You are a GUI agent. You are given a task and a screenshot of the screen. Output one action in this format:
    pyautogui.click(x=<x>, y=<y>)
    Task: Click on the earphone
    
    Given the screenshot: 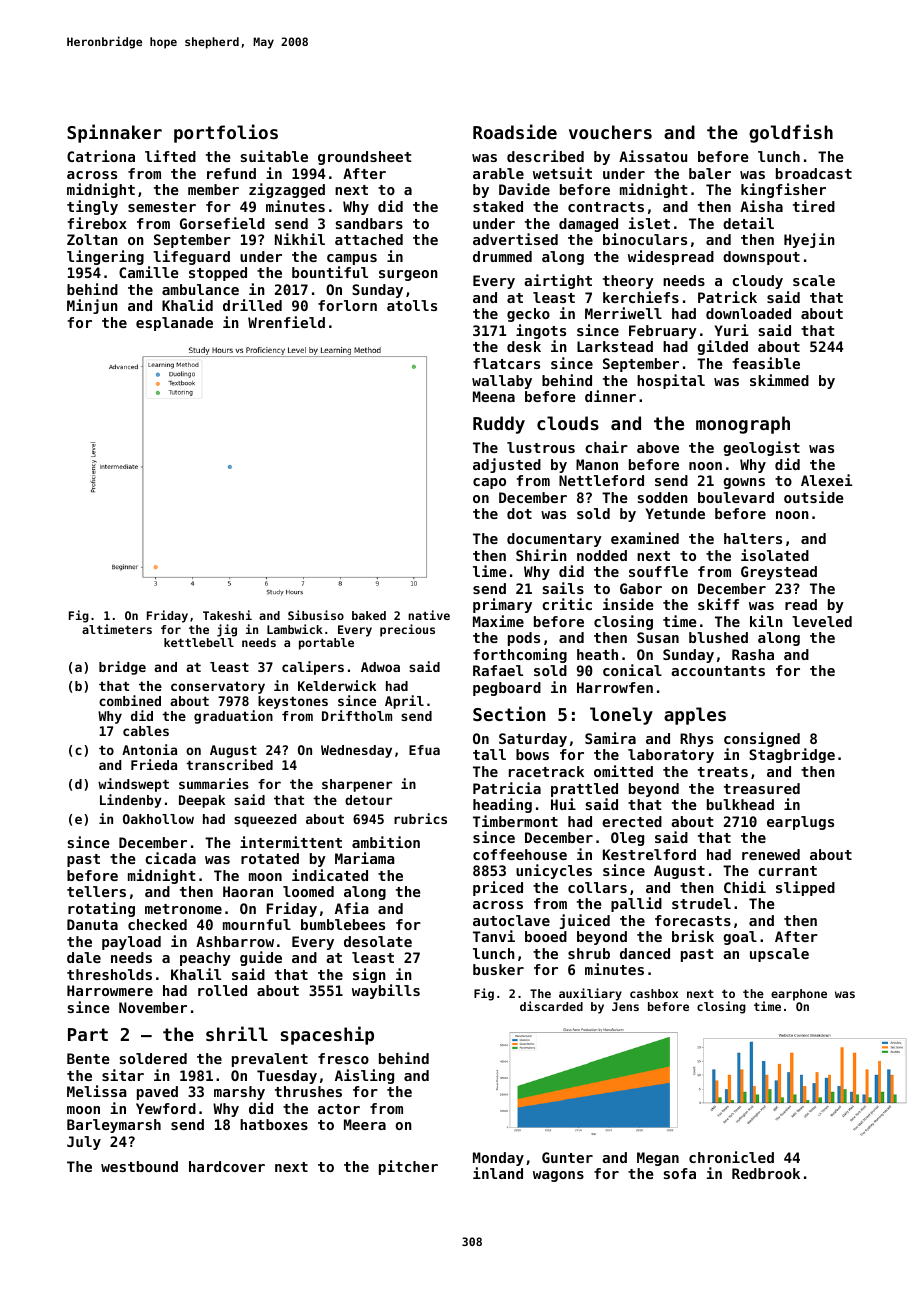 What is the action you would take?
    pyautogui.click(x=799, y=995)
